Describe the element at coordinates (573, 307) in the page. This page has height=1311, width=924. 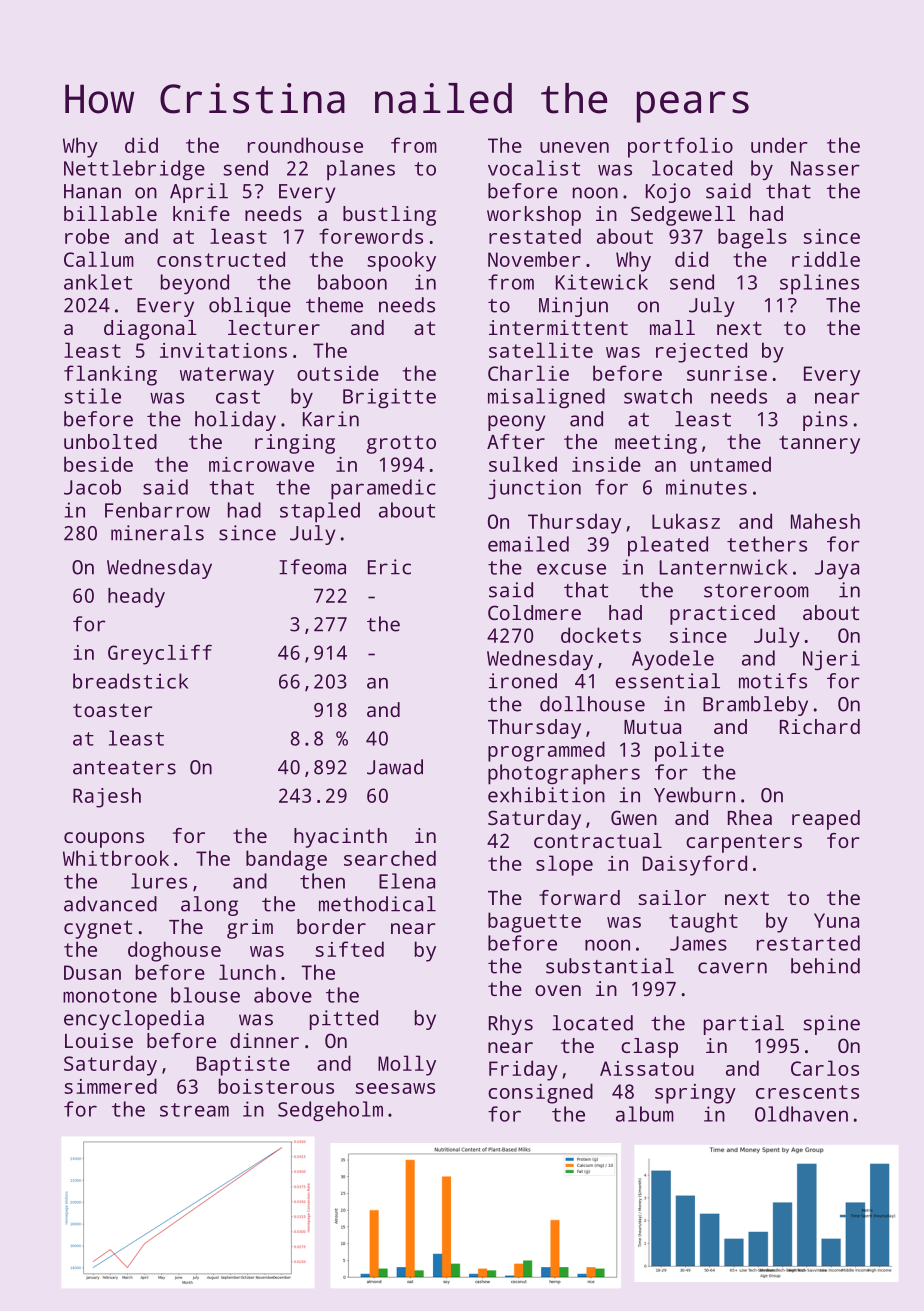
I see `Minjun` at that location.
